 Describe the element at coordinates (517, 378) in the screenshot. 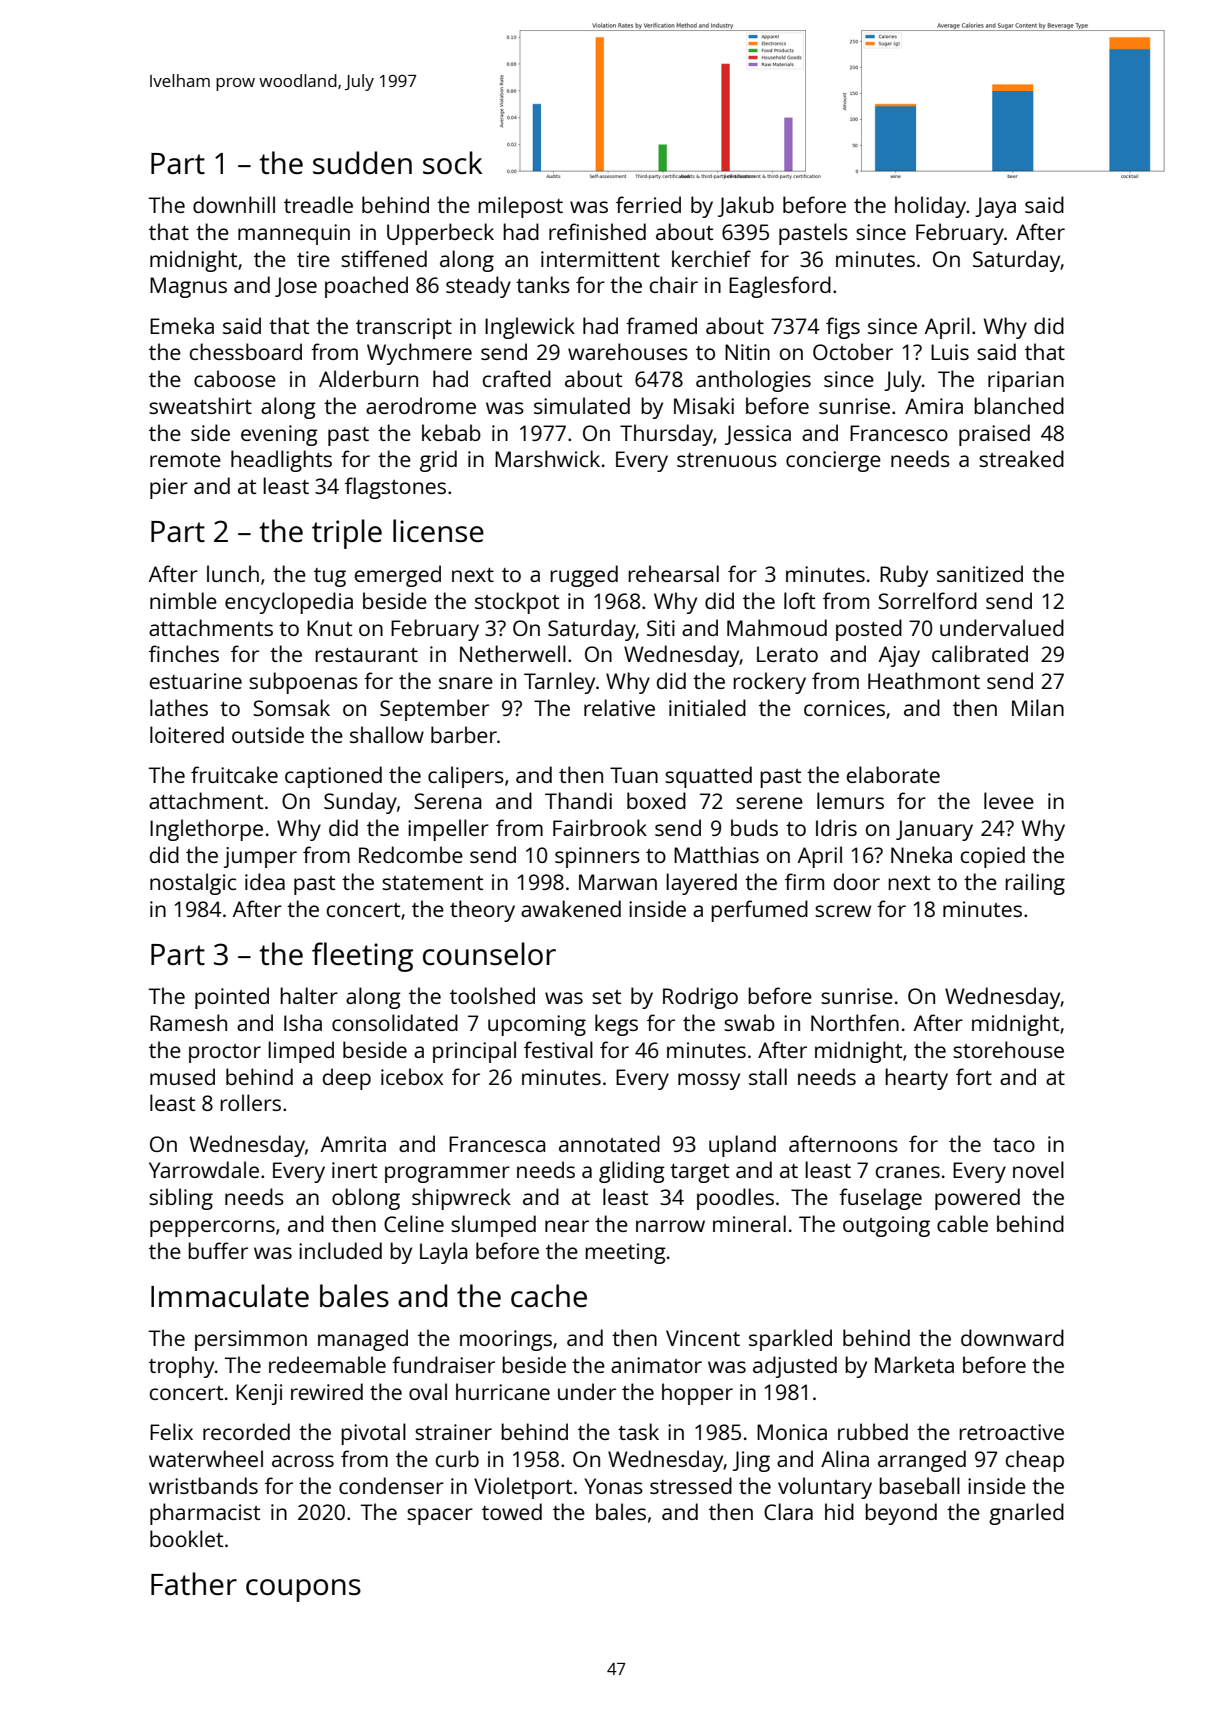

I see `crafted` at that location.
